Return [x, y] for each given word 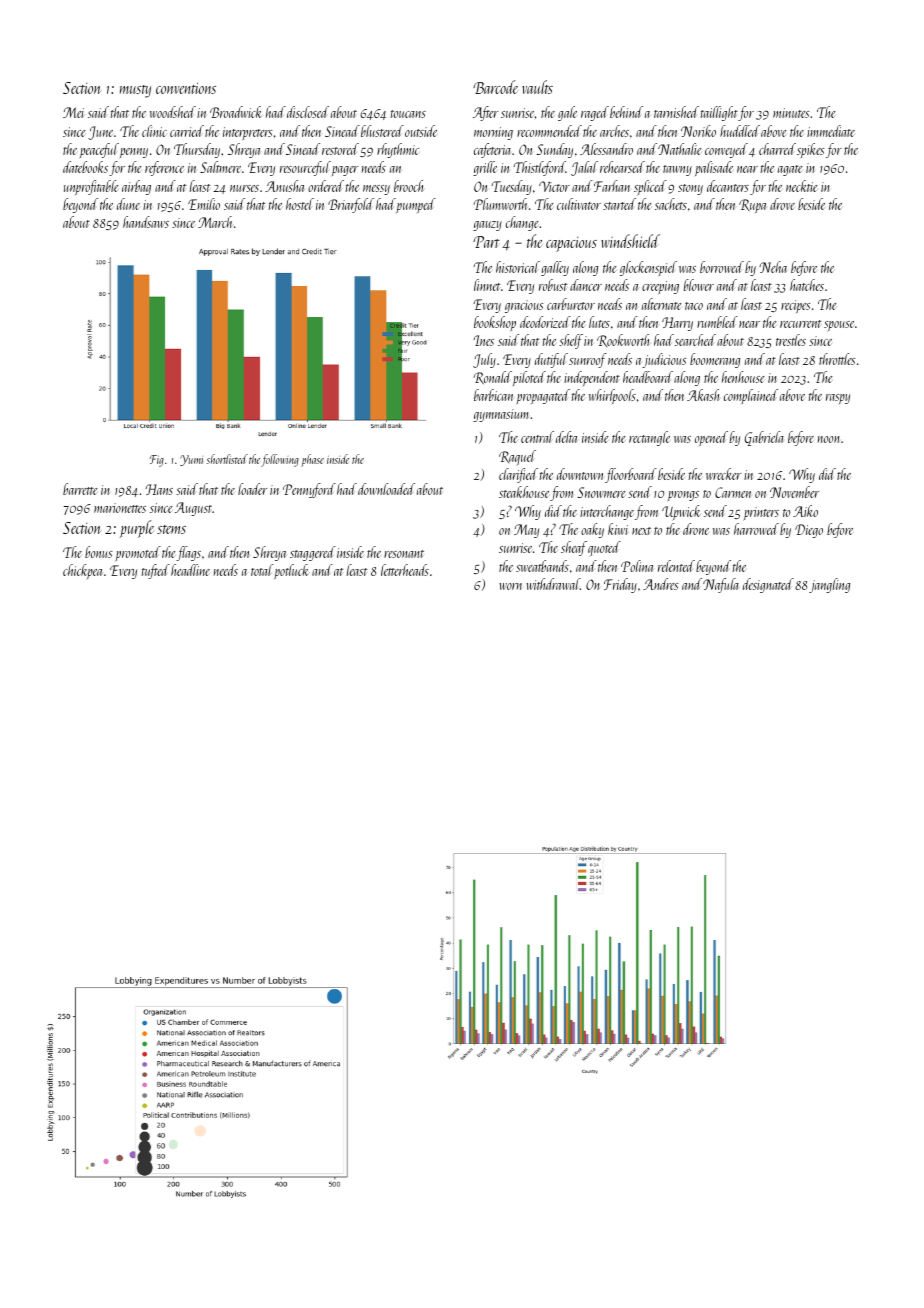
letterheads [405, 570]
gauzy [487, 226]
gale [567, 113]
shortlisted [227, 459]
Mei [73, 112]
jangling [829, 585]
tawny [677, 170]
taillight [719, 113]
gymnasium [501, 415]
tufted [155, 571]
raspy [838, 399]
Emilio [204, 204]
